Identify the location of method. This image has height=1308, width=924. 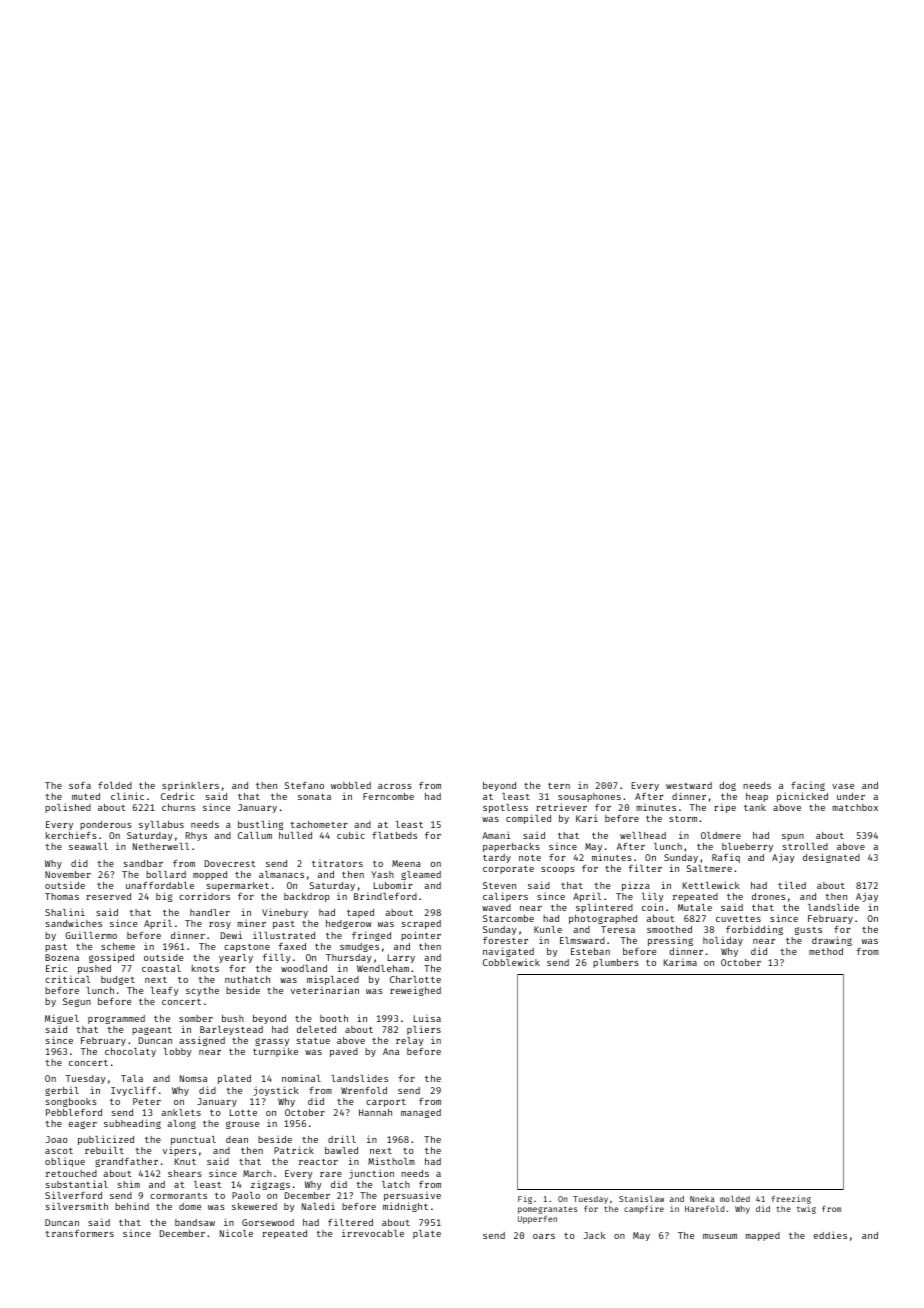
(826, 951).
